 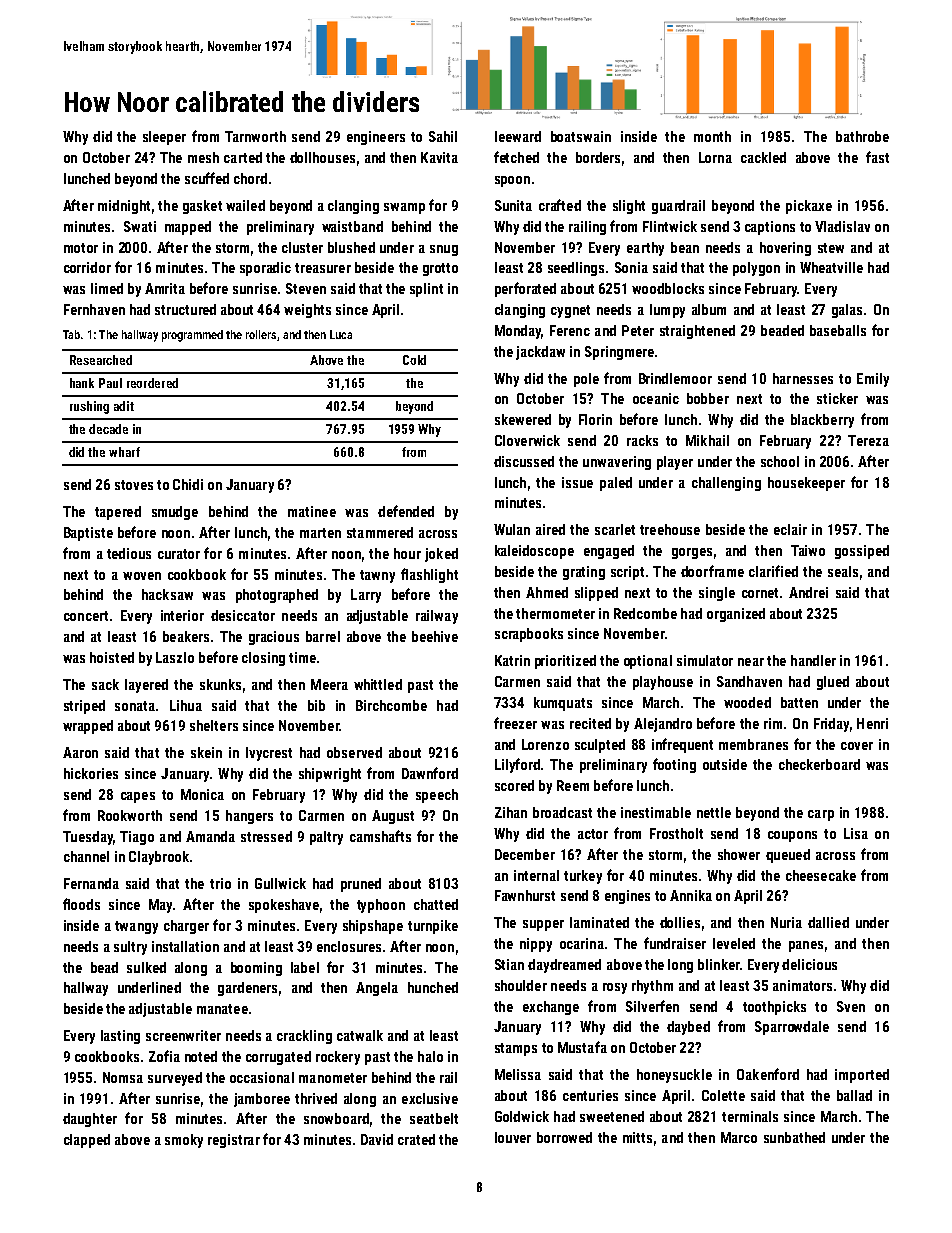 I want to click on concert, so click(x=86, y=616).
